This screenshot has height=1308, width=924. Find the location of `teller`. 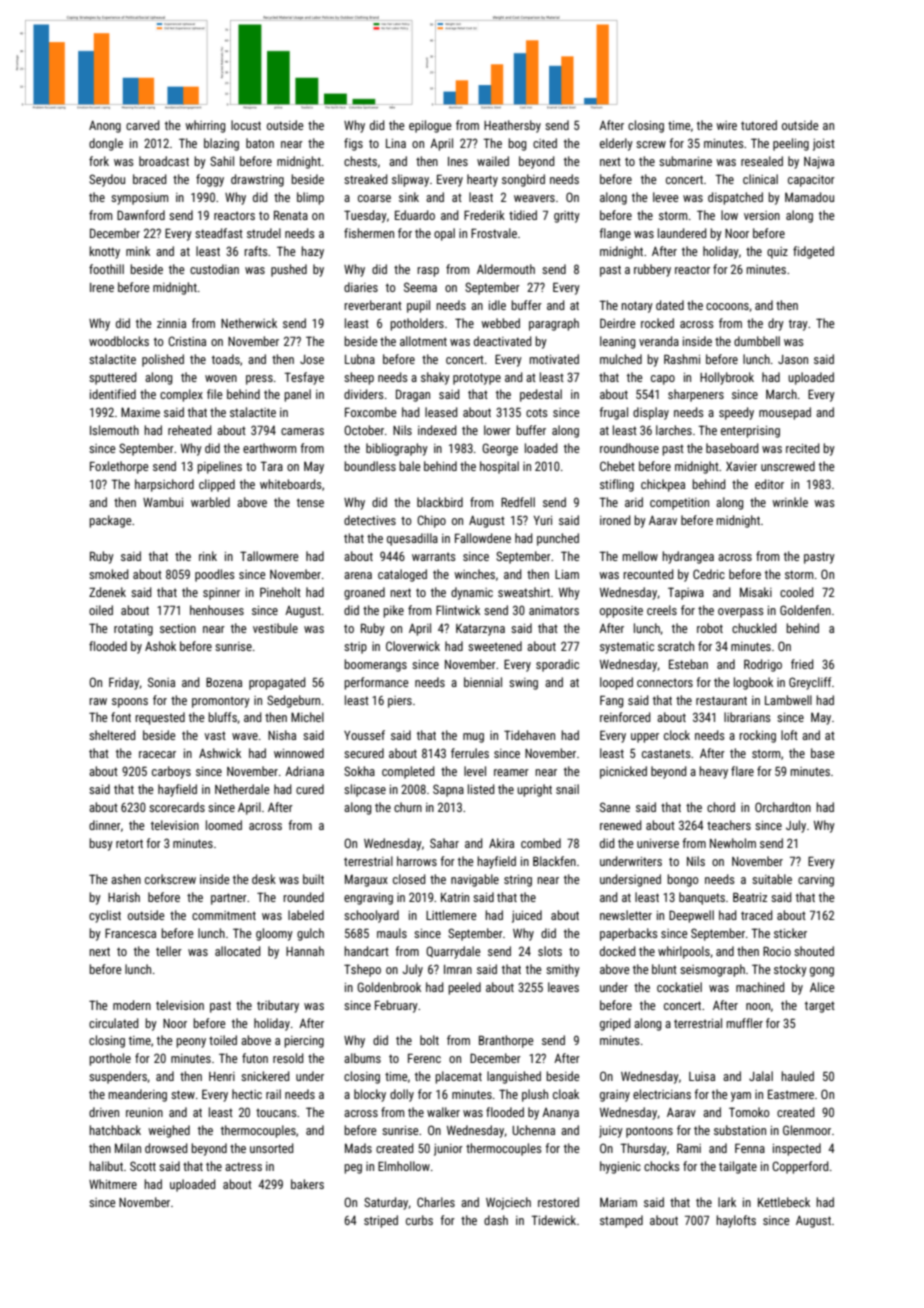

teller is located at coordinates (169, 951).
